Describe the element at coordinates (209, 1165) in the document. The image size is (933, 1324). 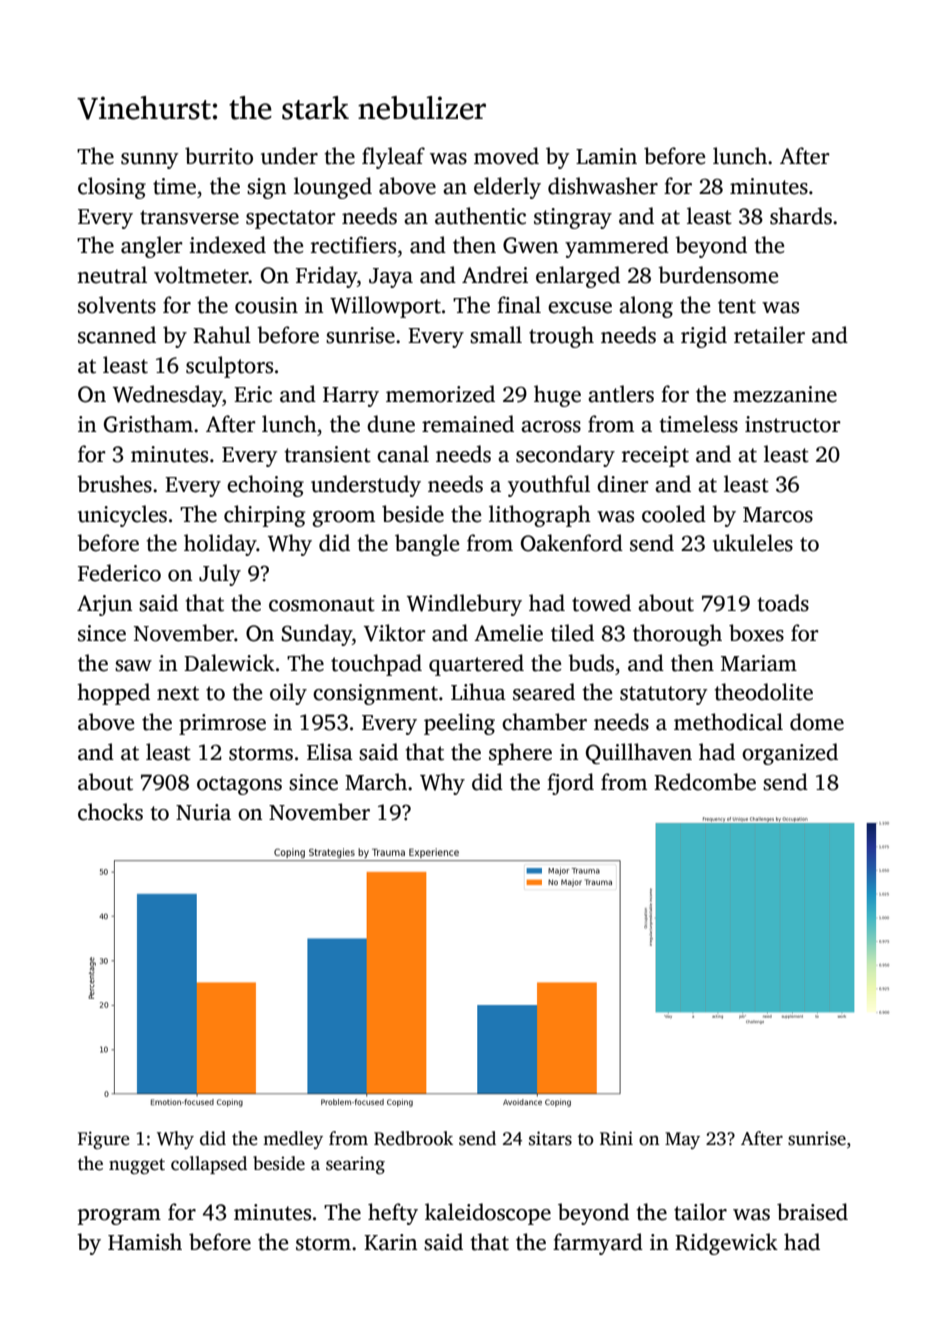
I see `collapsed` at that location.
